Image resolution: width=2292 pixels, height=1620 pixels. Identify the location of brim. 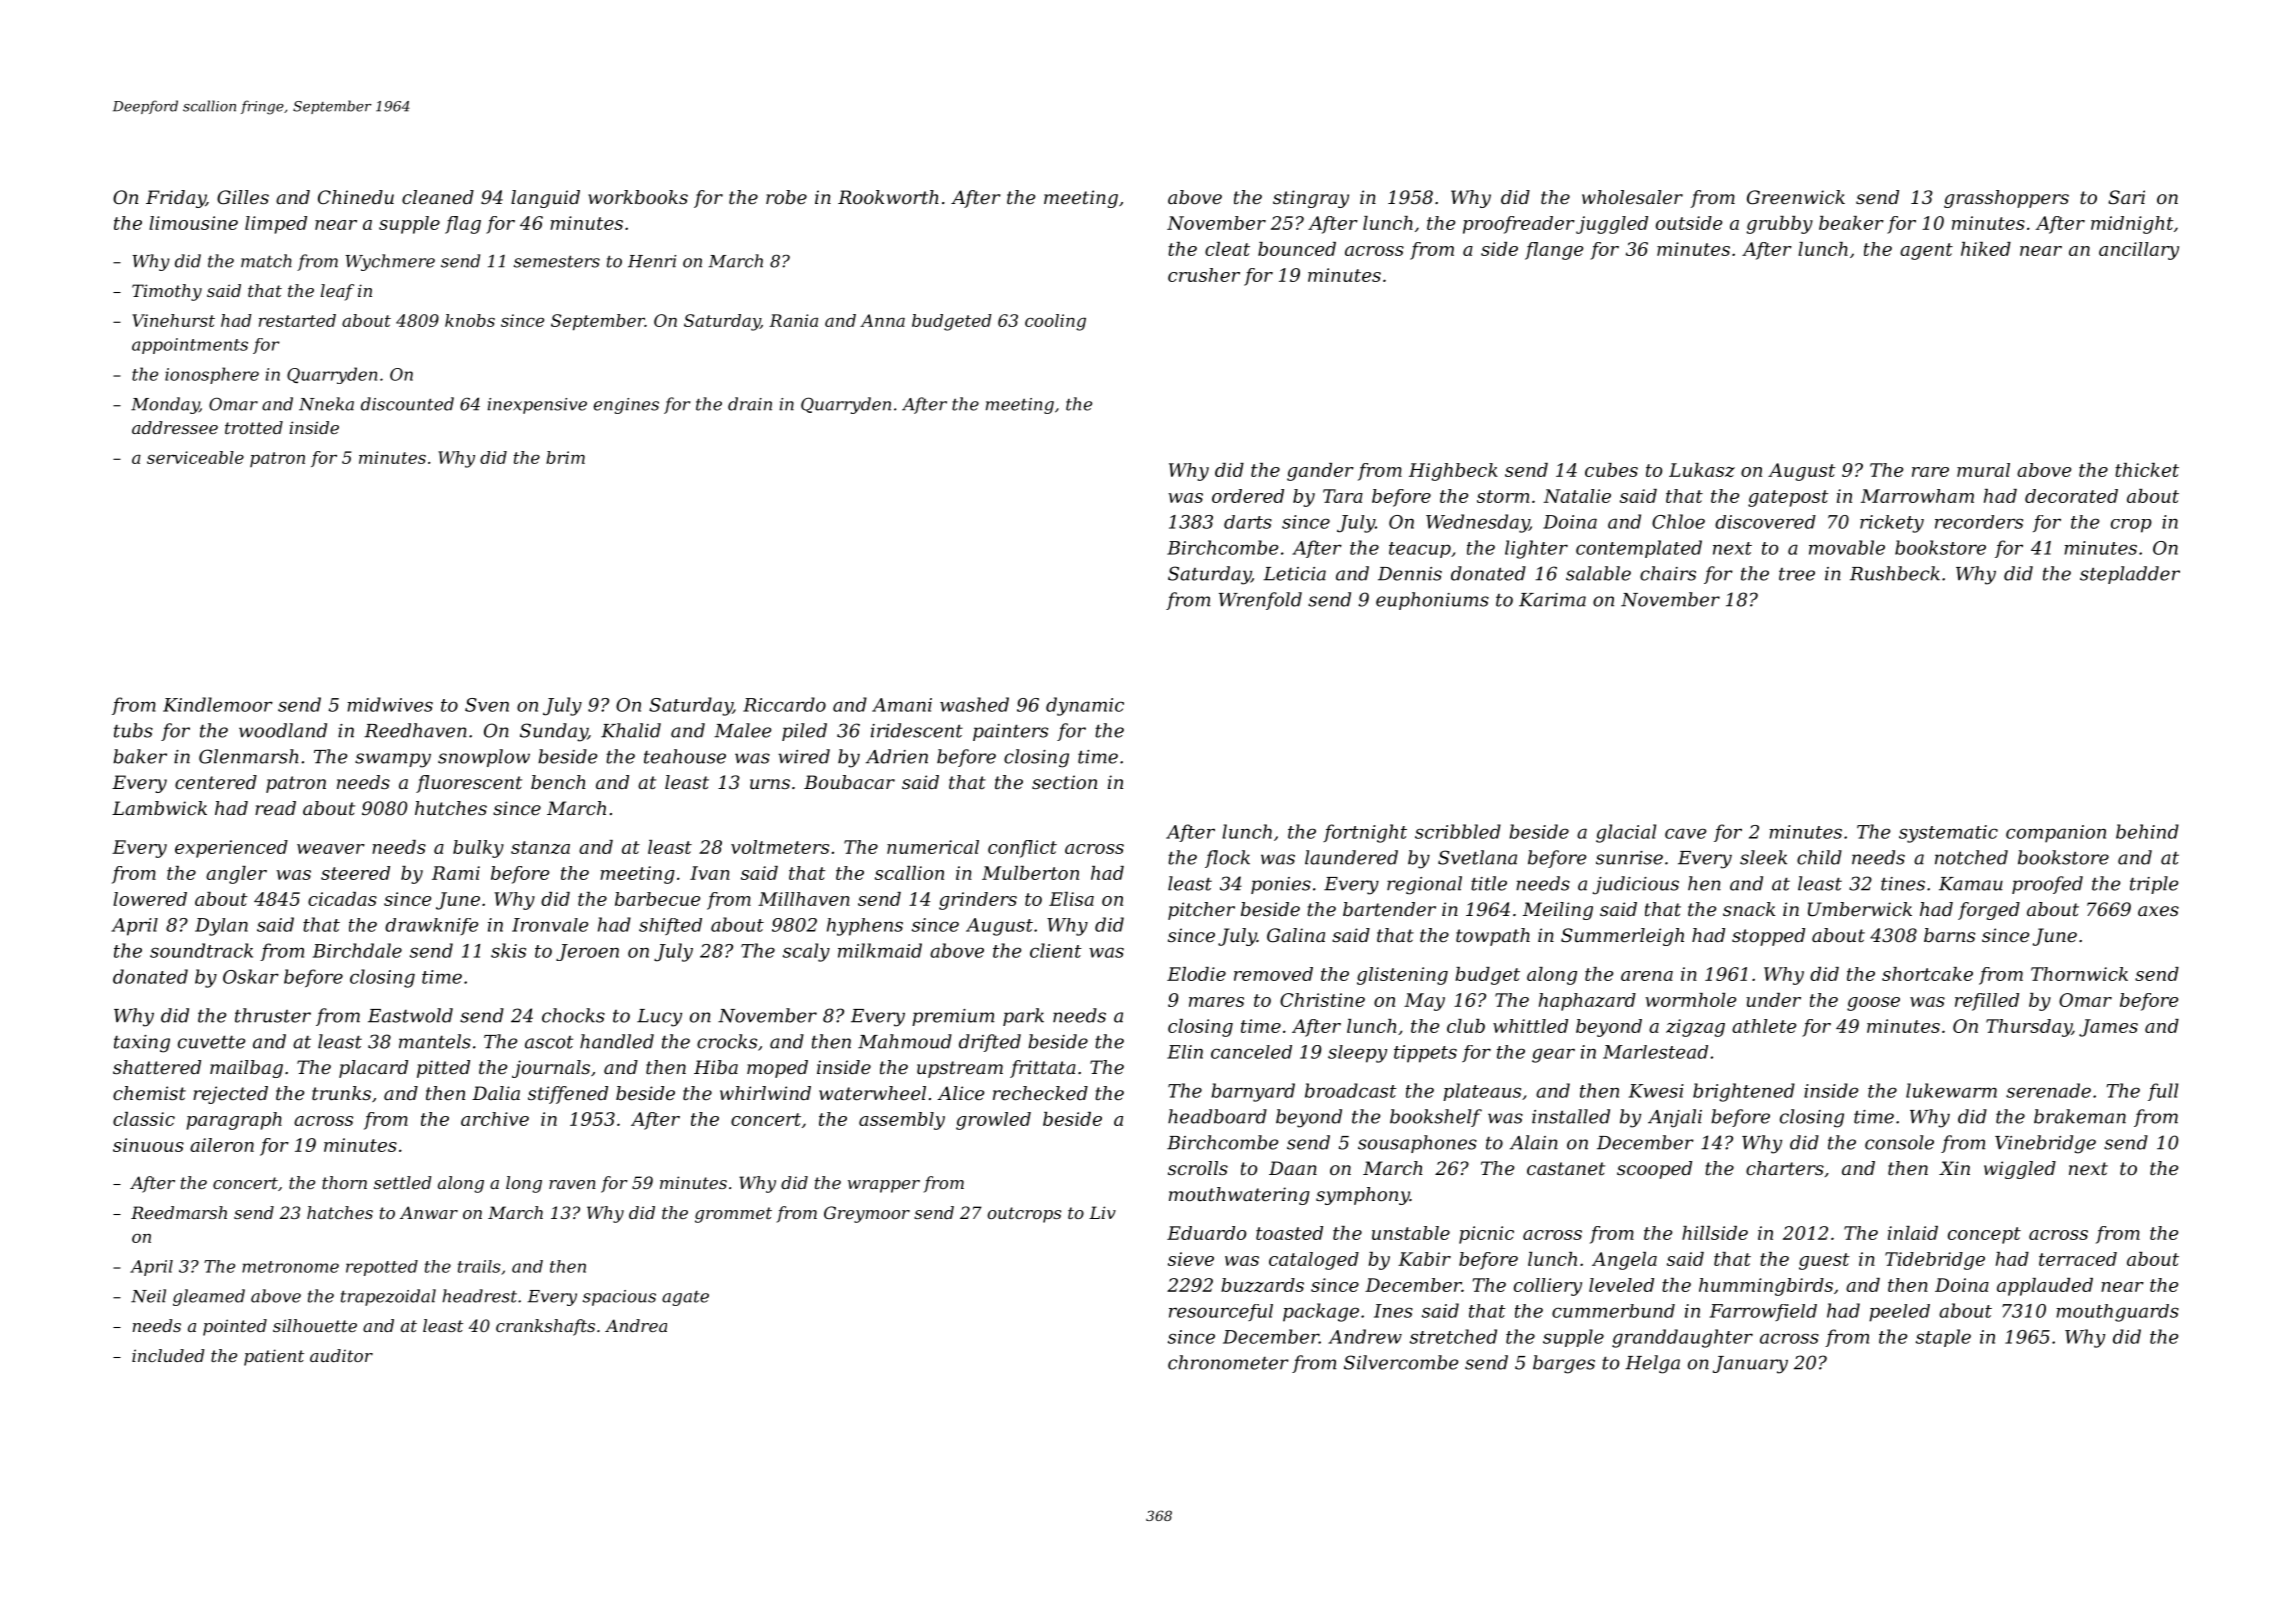
(565, 457).
